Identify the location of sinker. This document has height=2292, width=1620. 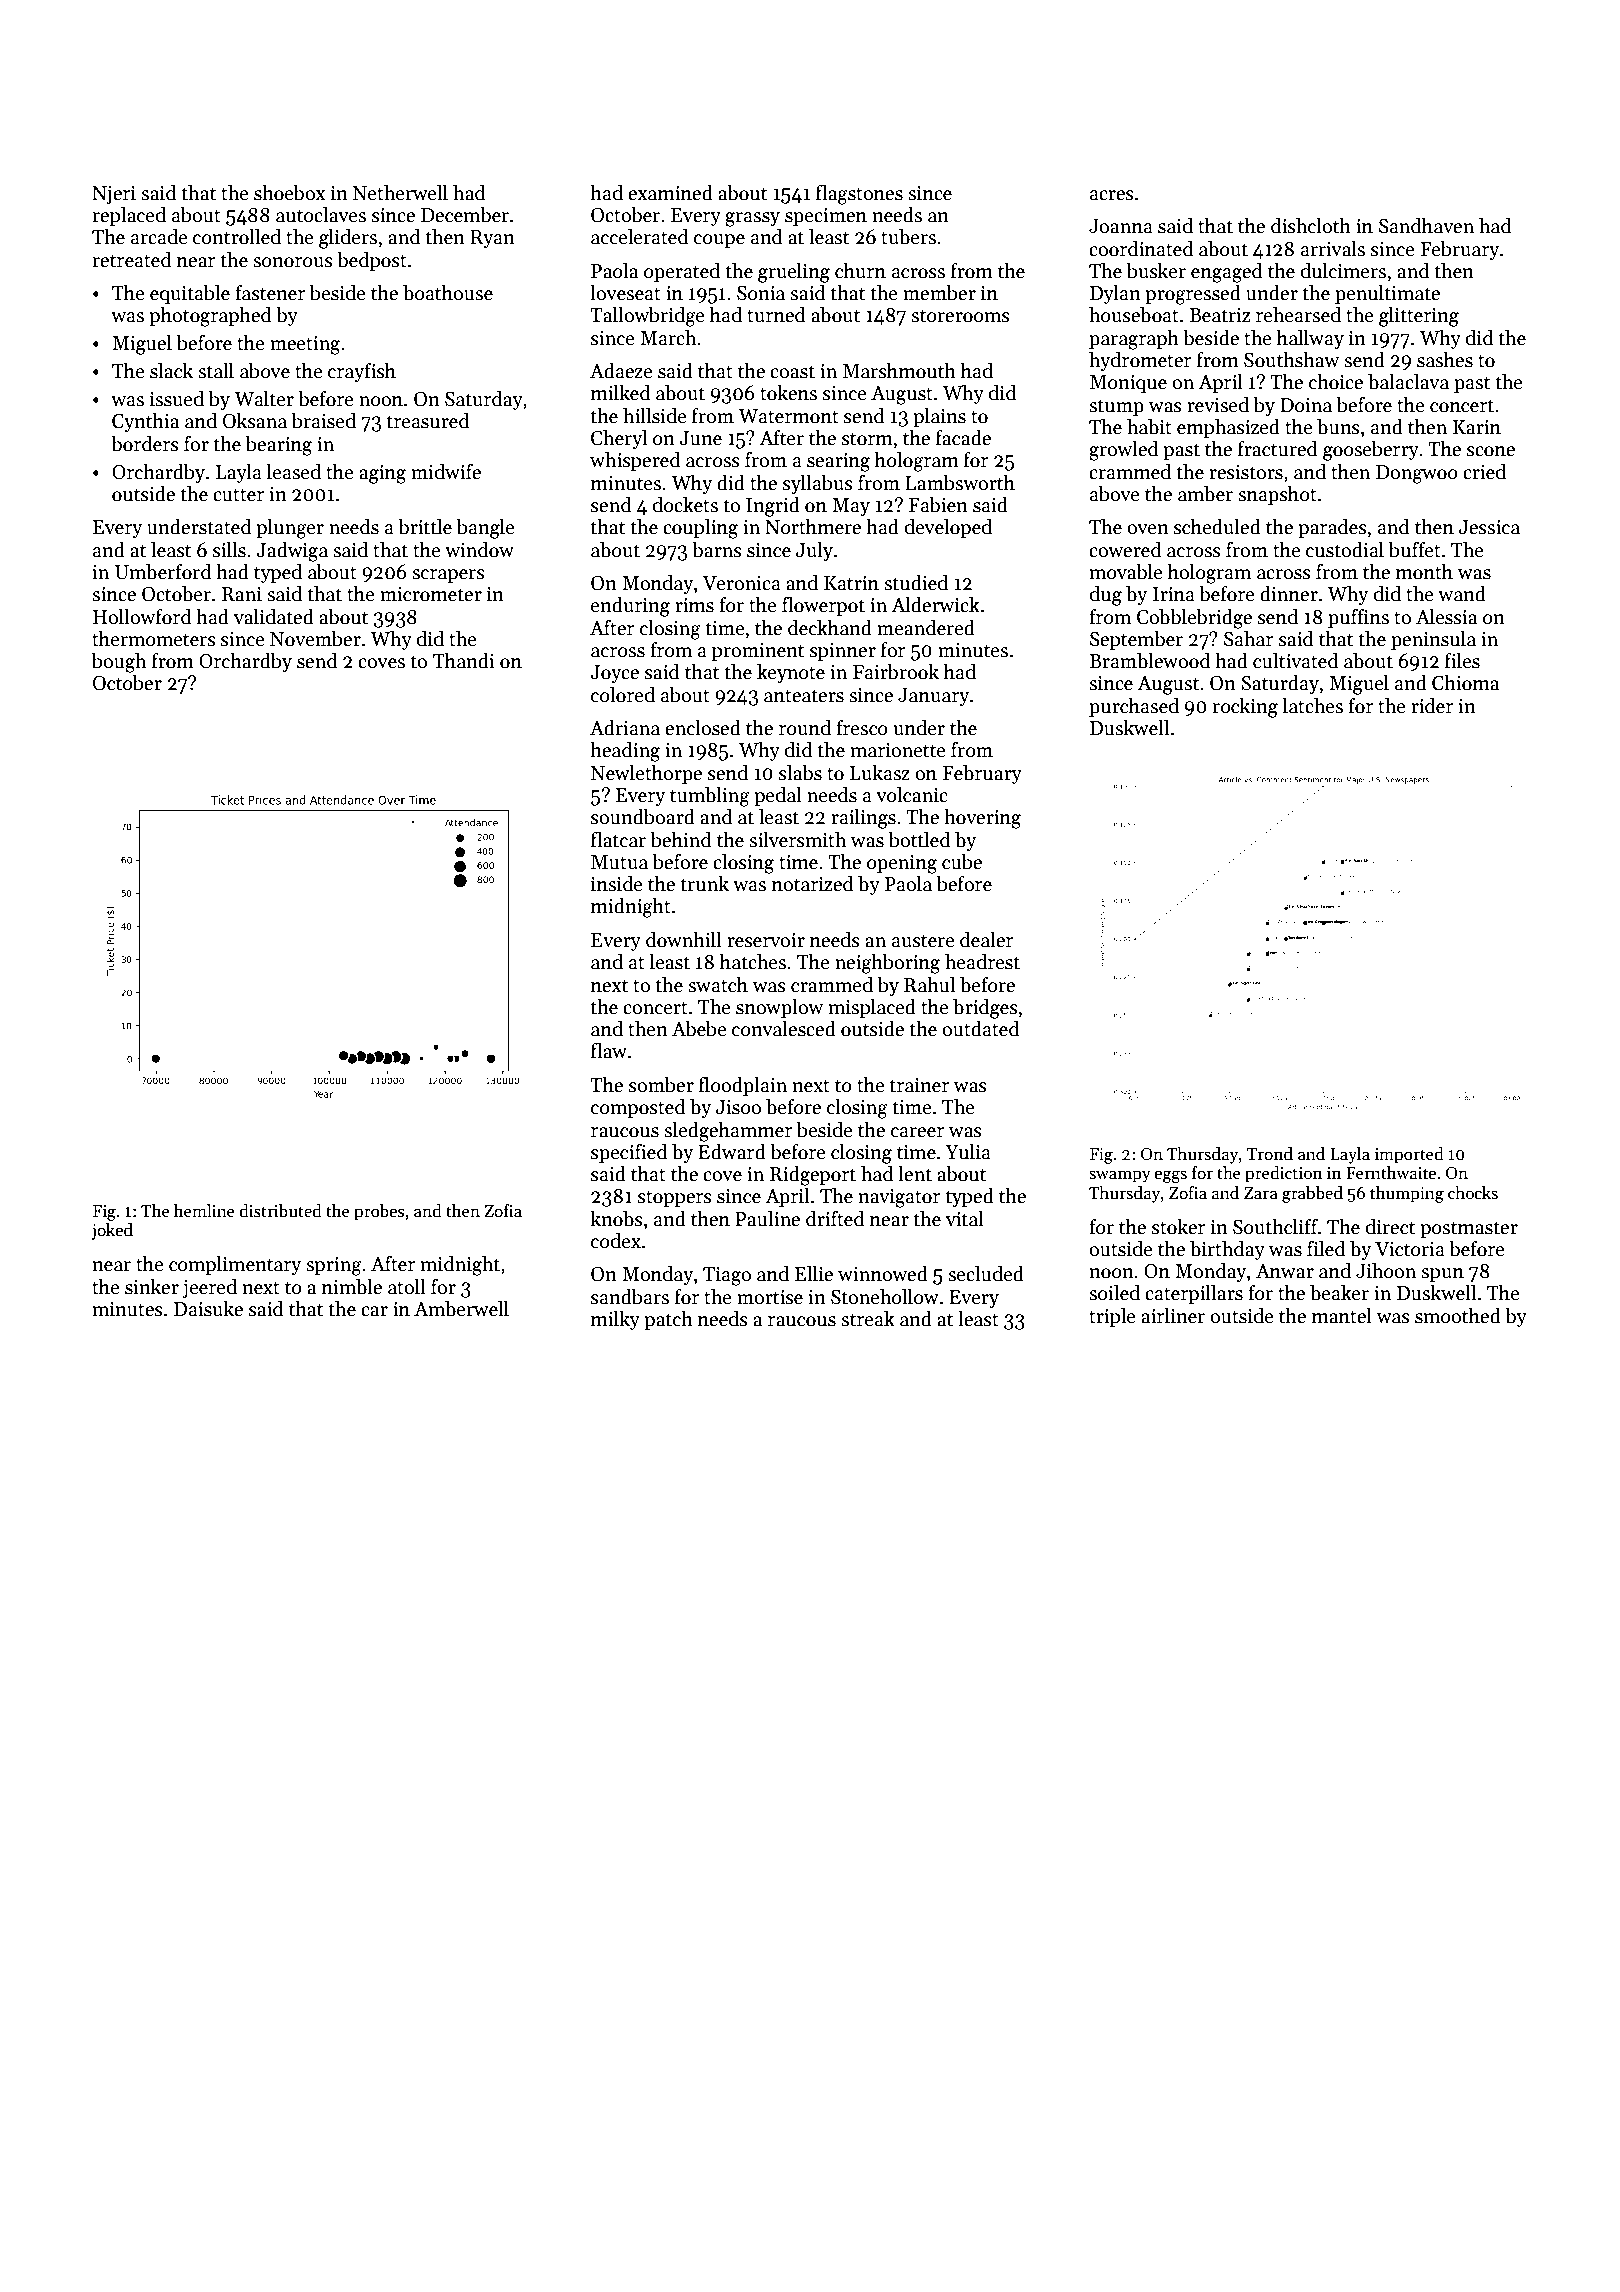
(152, 1287).
